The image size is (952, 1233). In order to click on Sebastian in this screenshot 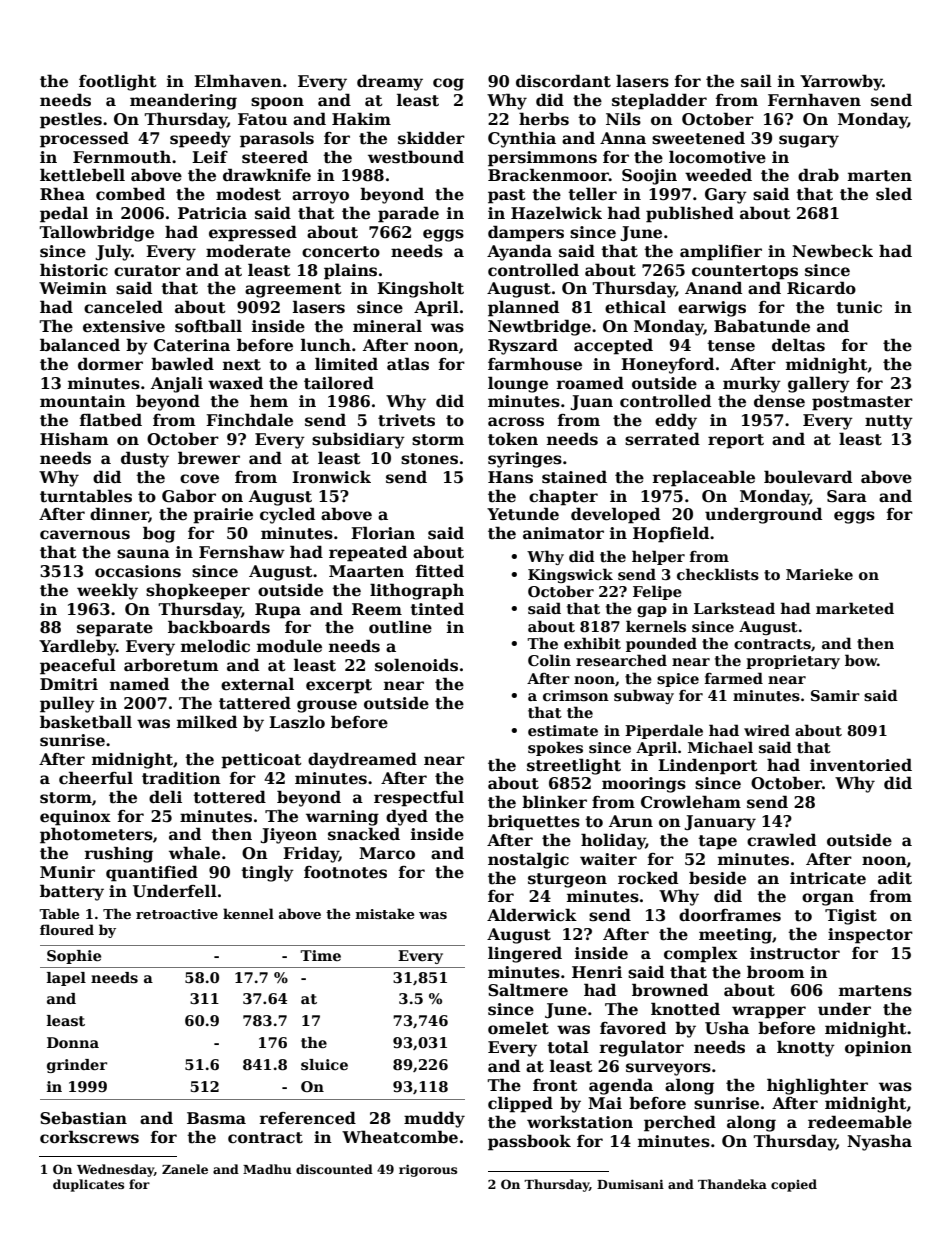, I will do `click(83, 1118)`.
